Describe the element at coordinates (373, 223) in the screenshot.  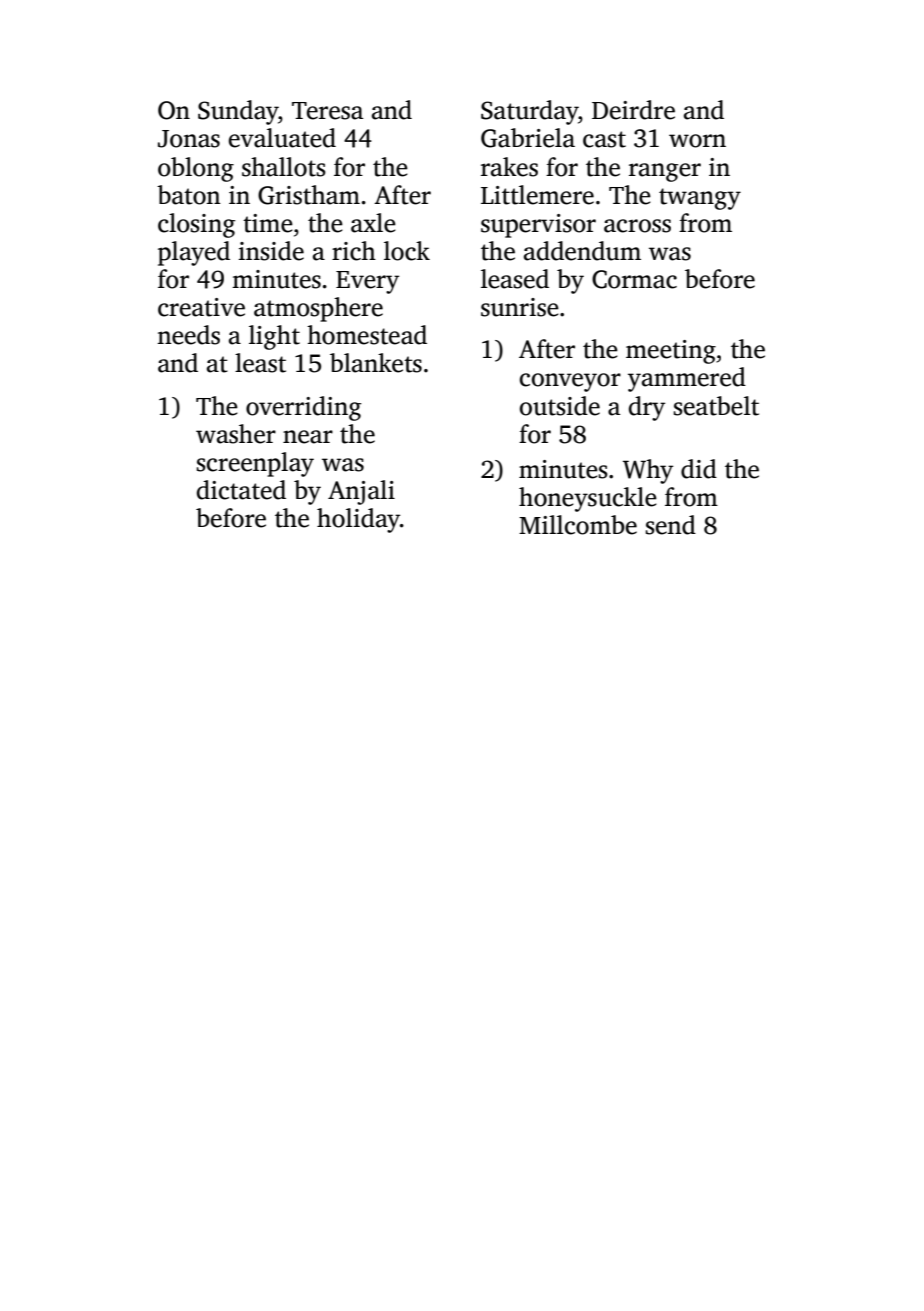
I see `axle` at that location.
